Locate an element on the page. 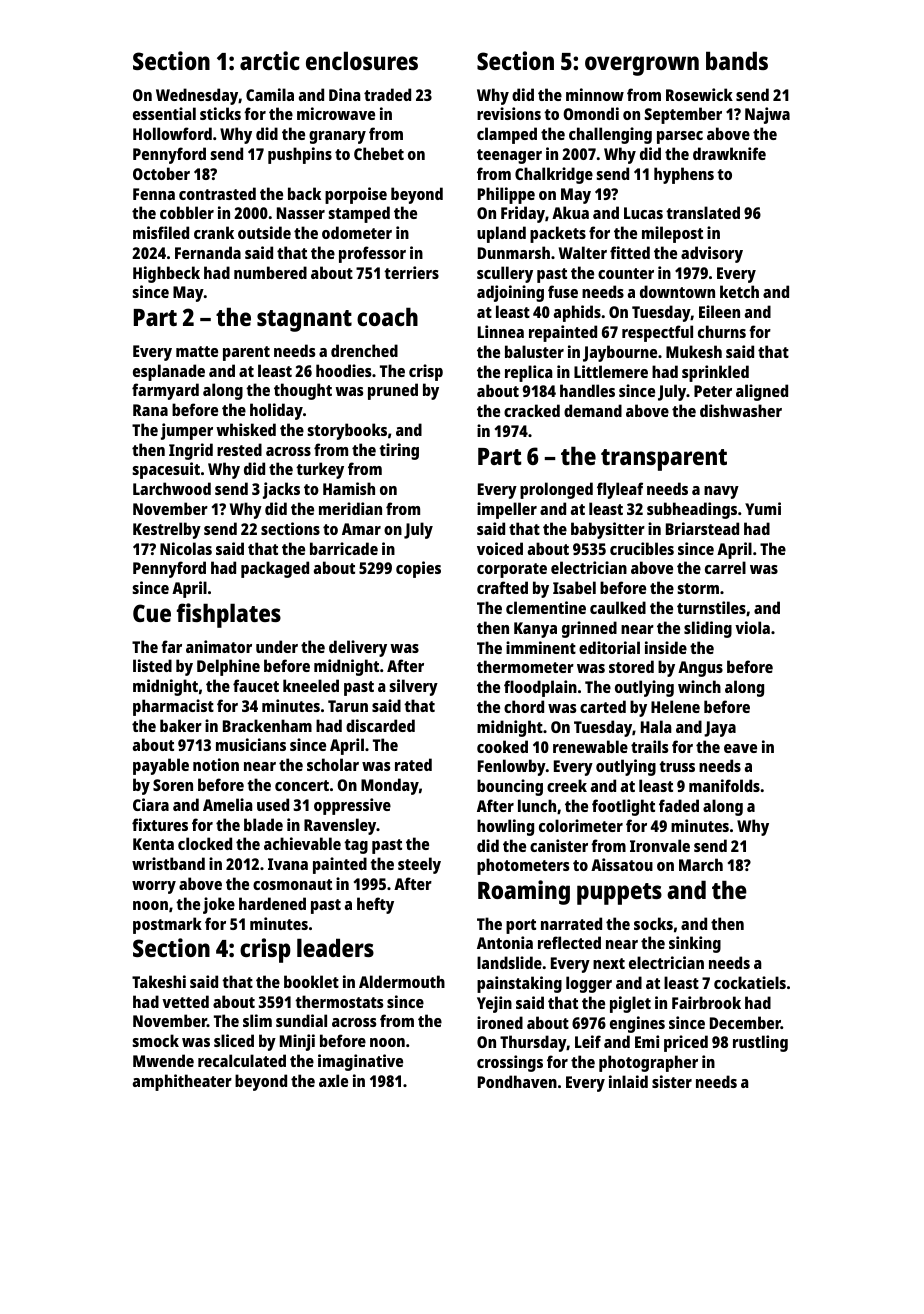 Image resolution: width=924 pixels, height=1314 pixels. bands is located at coordinates (737, 60).
